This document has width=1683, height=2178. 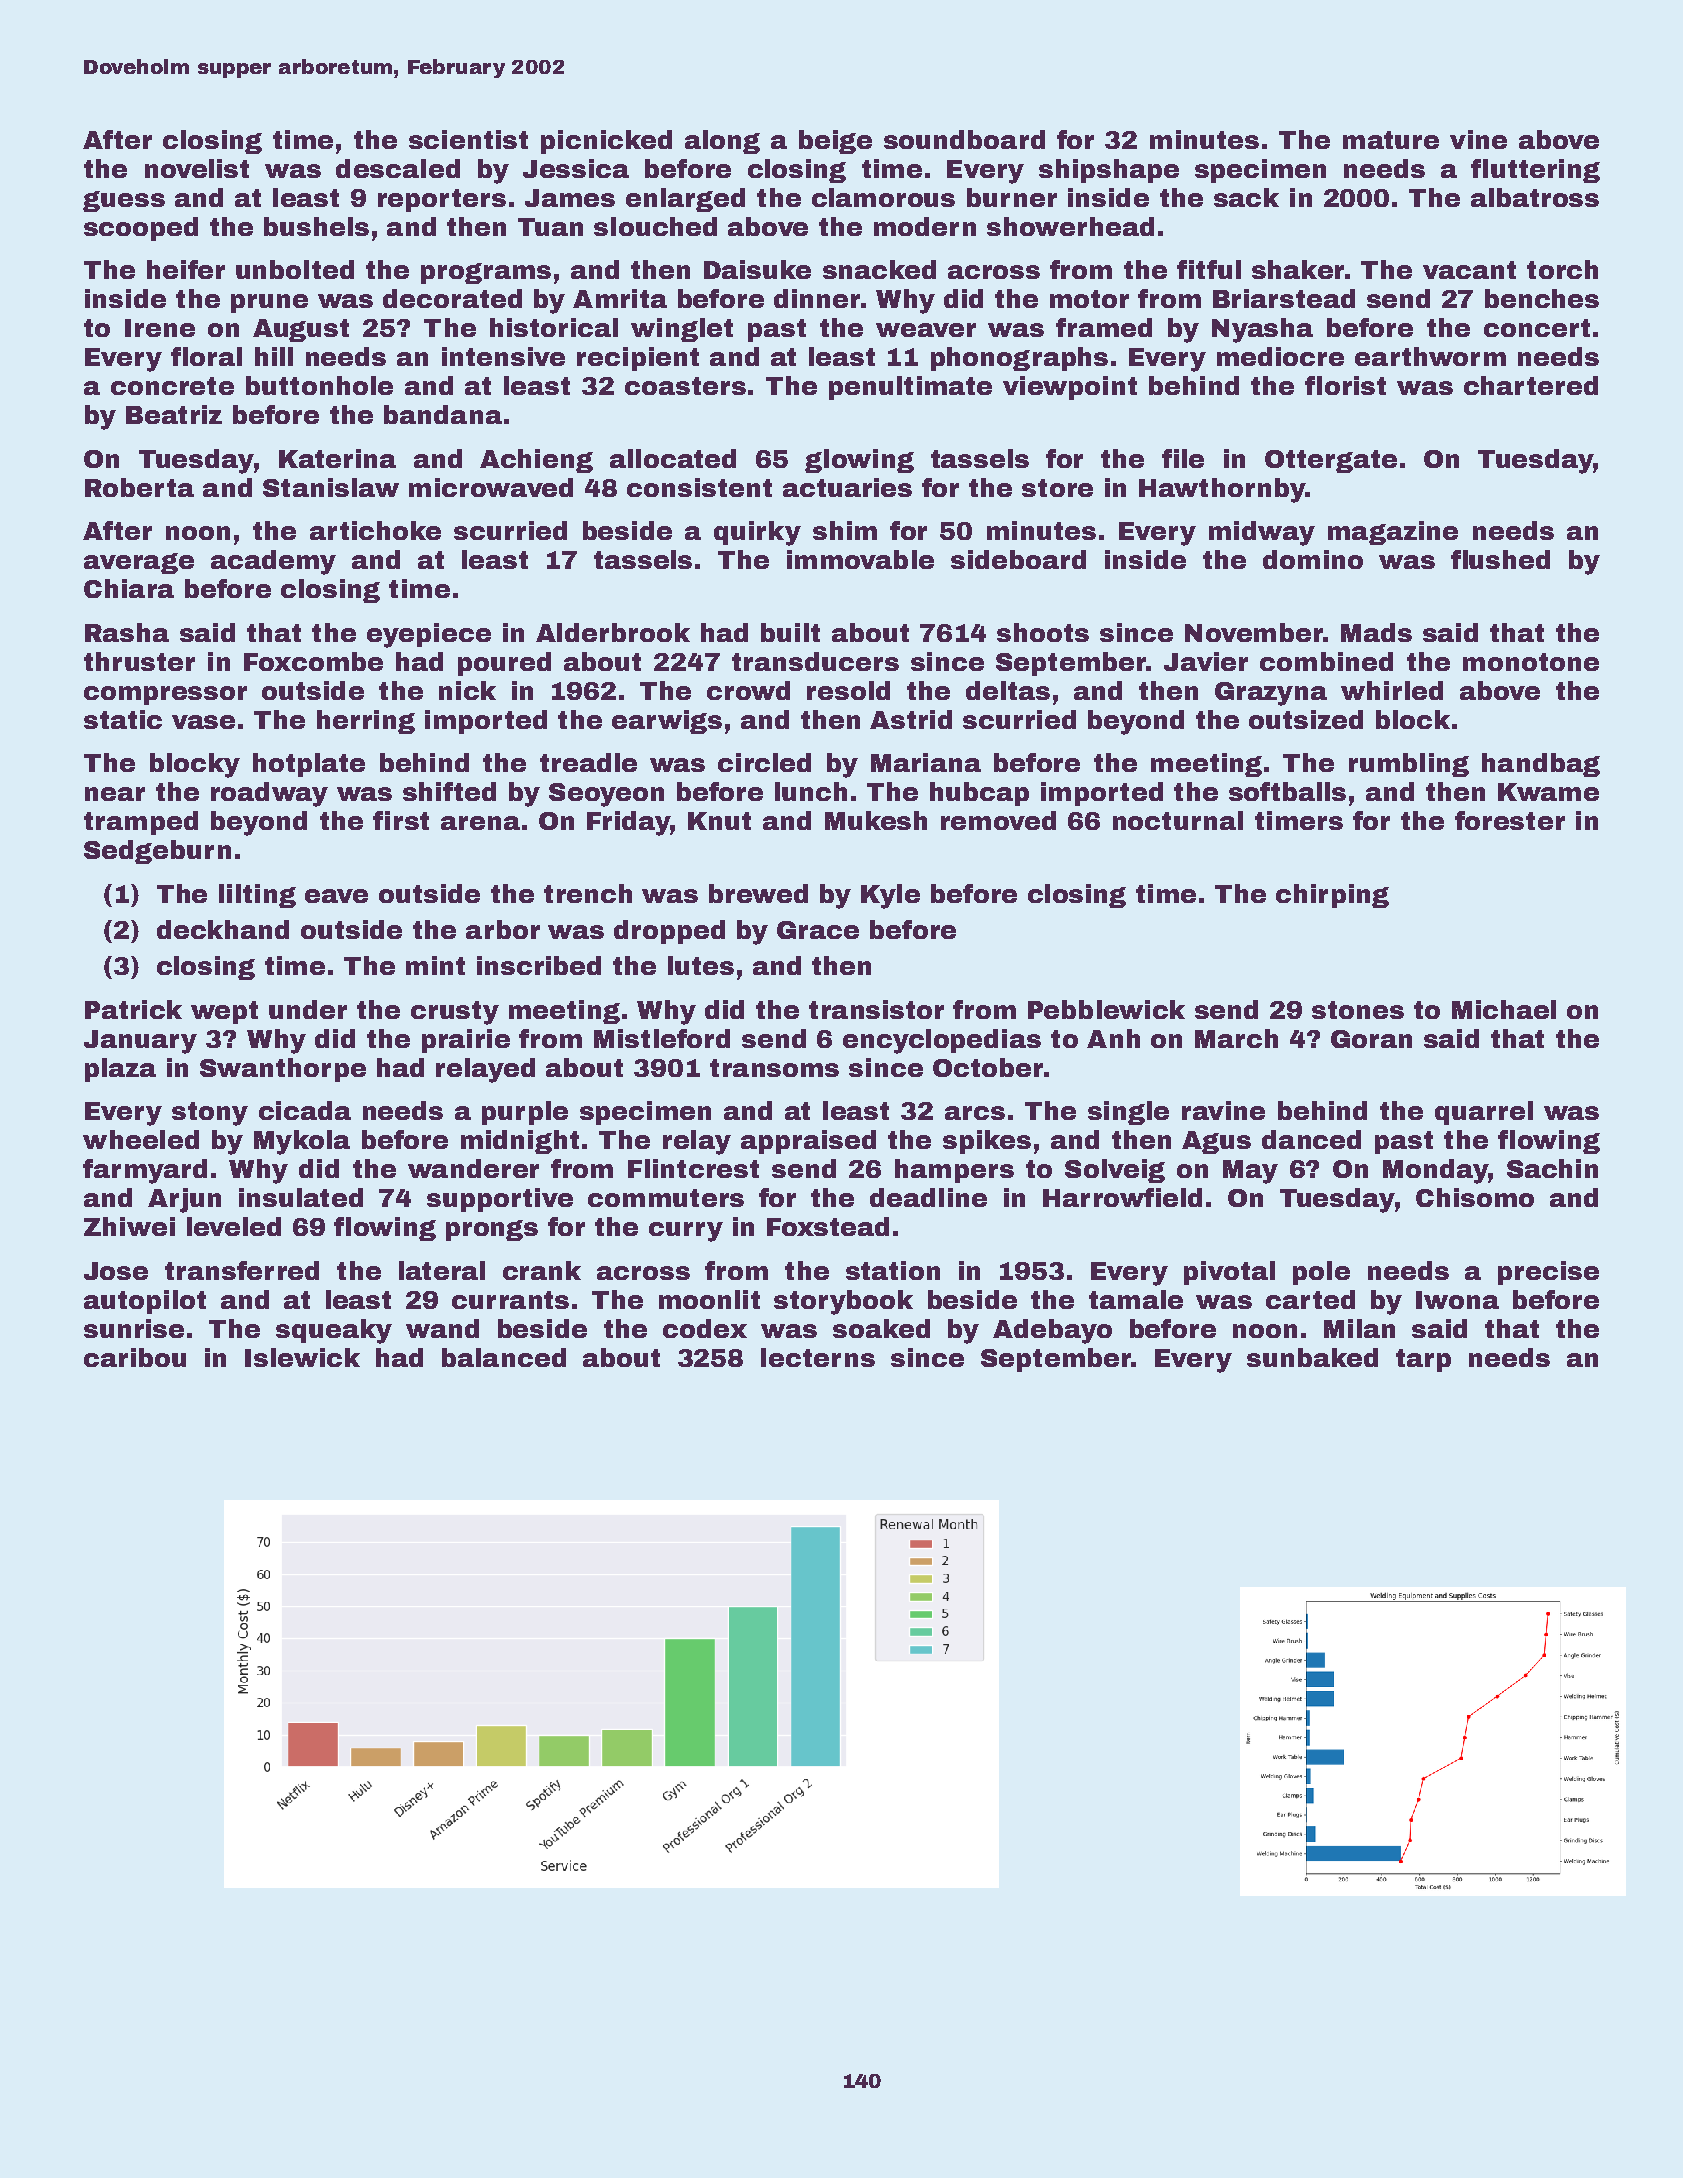 What do you see at coordinates (1430, 356) in the document?
I see `earthworm` at bounding box center [1430, 356].
